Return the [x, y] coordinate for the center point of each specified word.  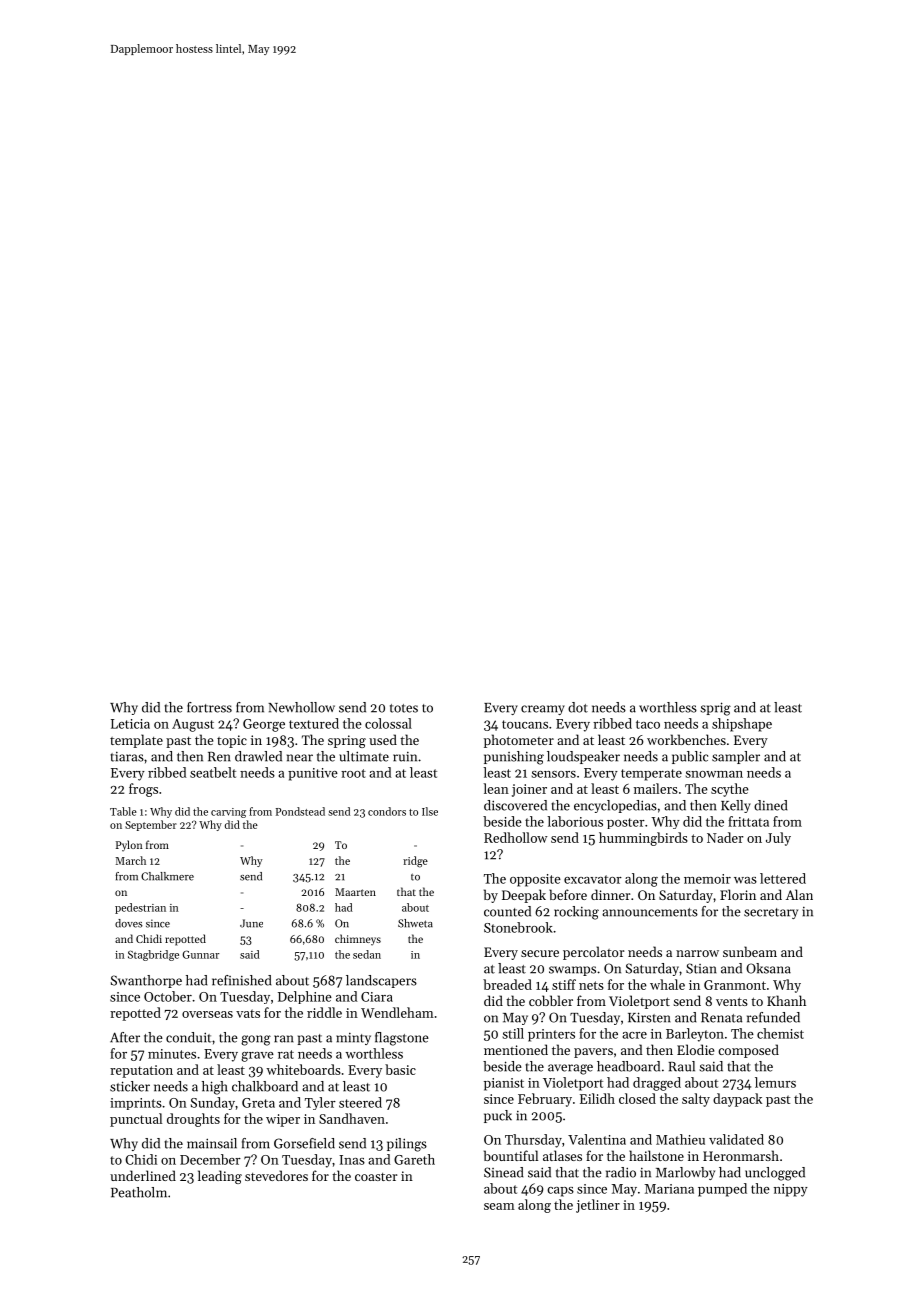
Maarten [355, 892]
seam [499, 1206]
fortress [209, 707]
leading [220, 1177]
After [125, 1037]
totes [404, 708]
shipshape [742, 725]
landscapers [381, 981]
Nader [725, 837]
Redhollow [516, 837]
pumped [722, 1190]
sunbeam [750, 951]
